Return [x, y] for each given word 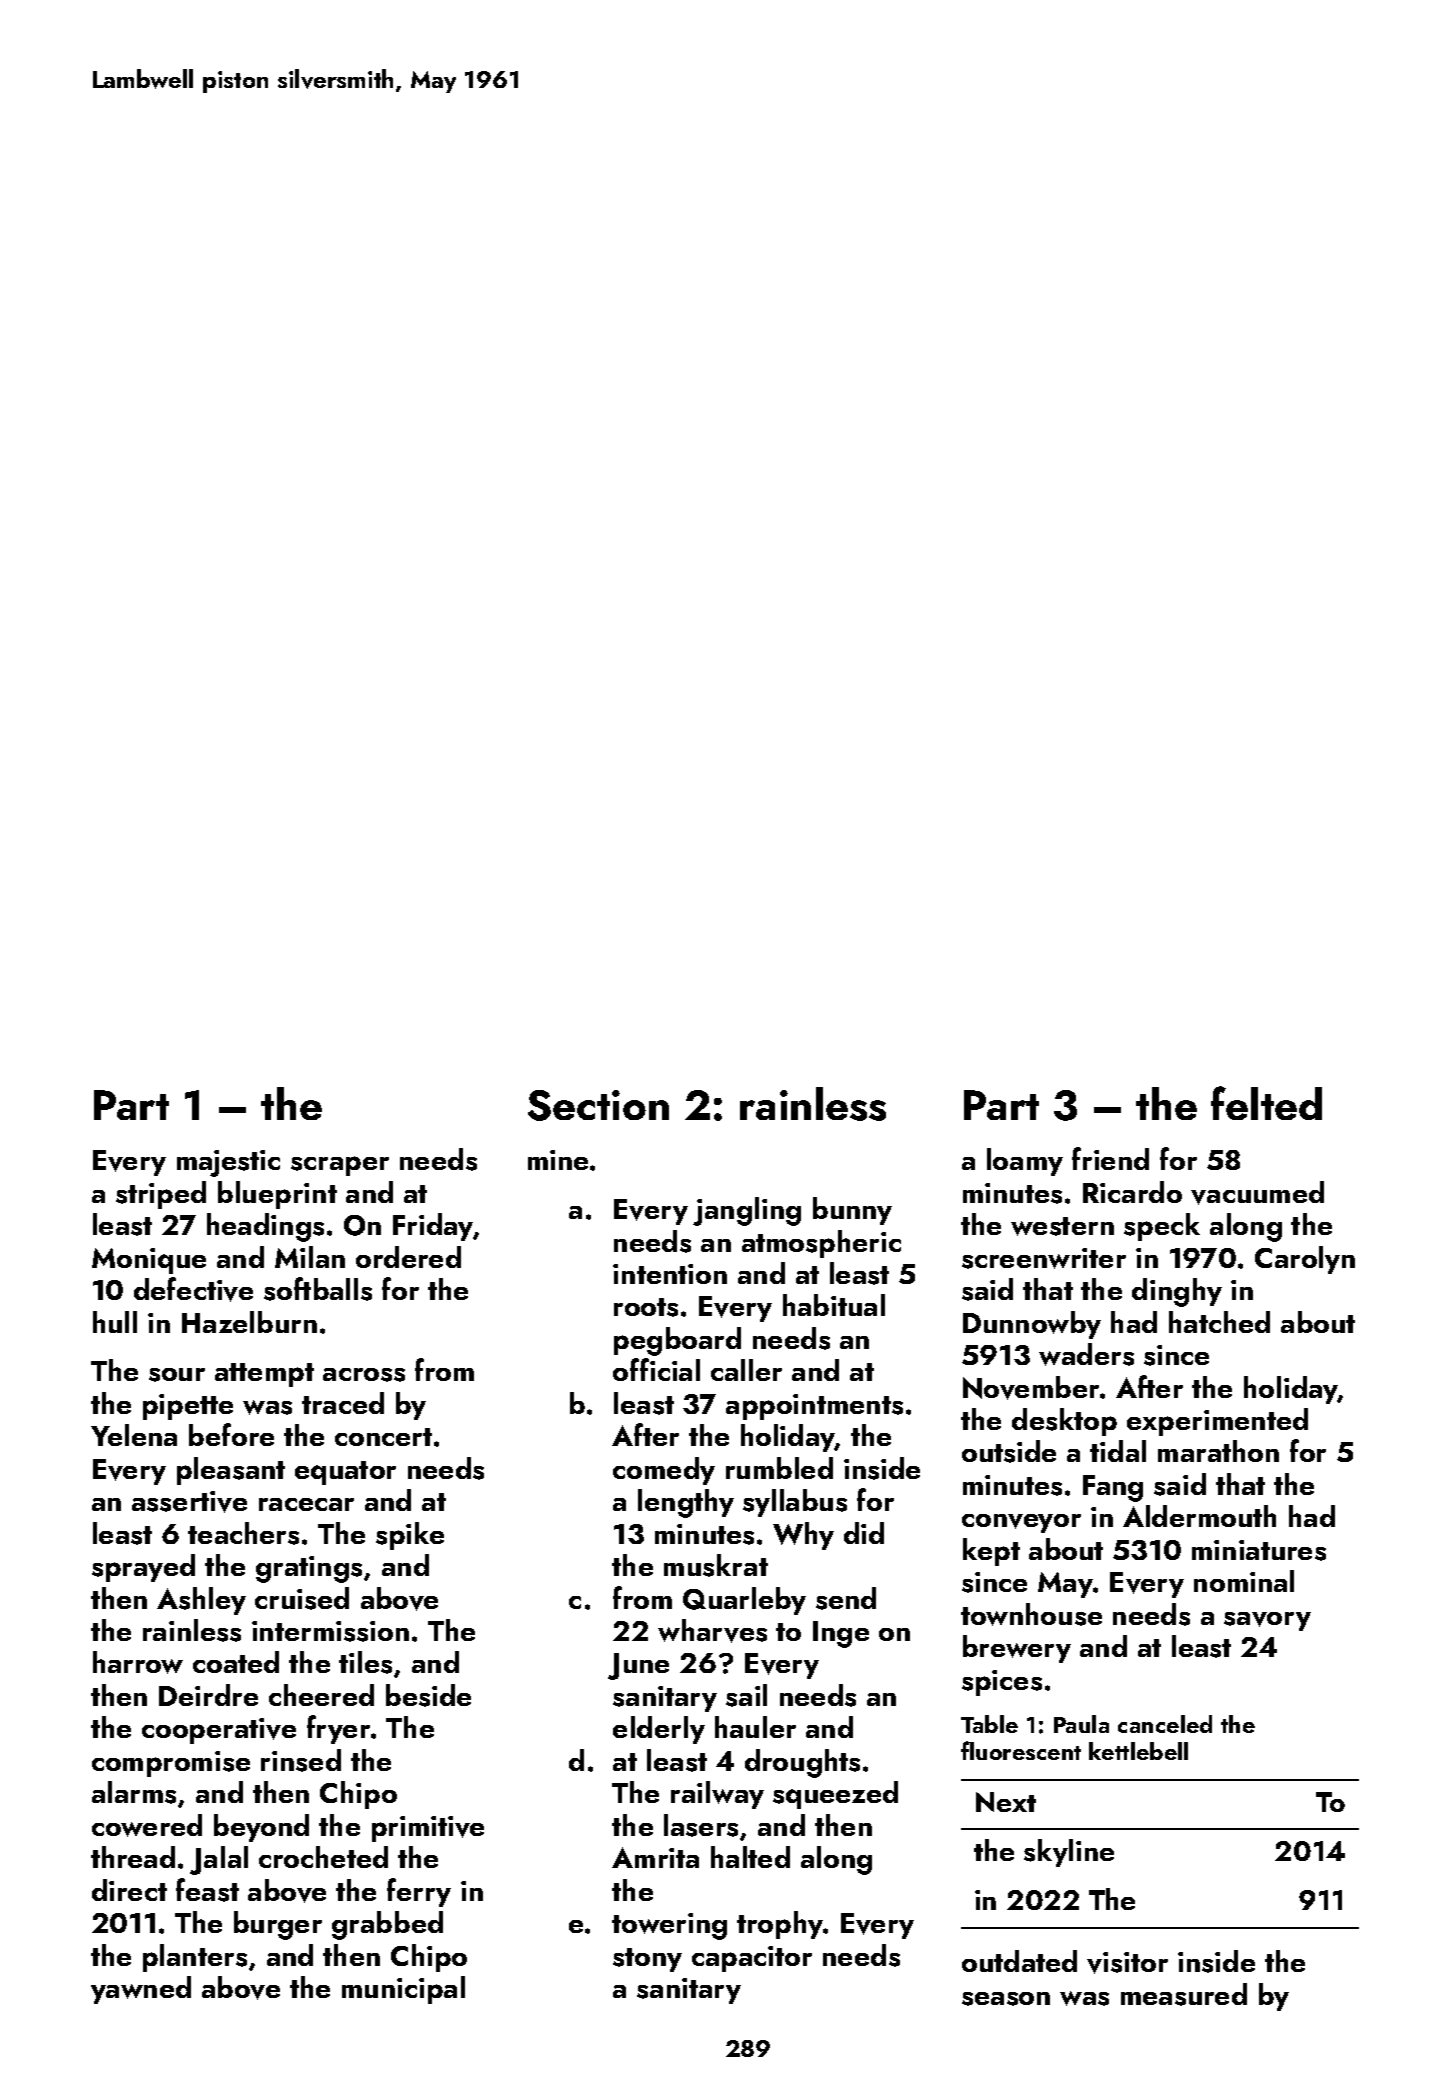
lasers [701, 1825]
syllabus [795, 1503]
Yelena [134, 1435]
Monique [149, 1261]
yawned [141, 1990]
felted [1266, 1103]
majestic [228, 1163]
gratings [309, 1569]
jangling [747, 1211]
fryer [338, 1729]
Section [598, 1105]
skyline [1069, 1853]
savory [1267, 1621]
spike [410, 1536]
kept [991, 1552]
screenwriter [1044, 1258]
